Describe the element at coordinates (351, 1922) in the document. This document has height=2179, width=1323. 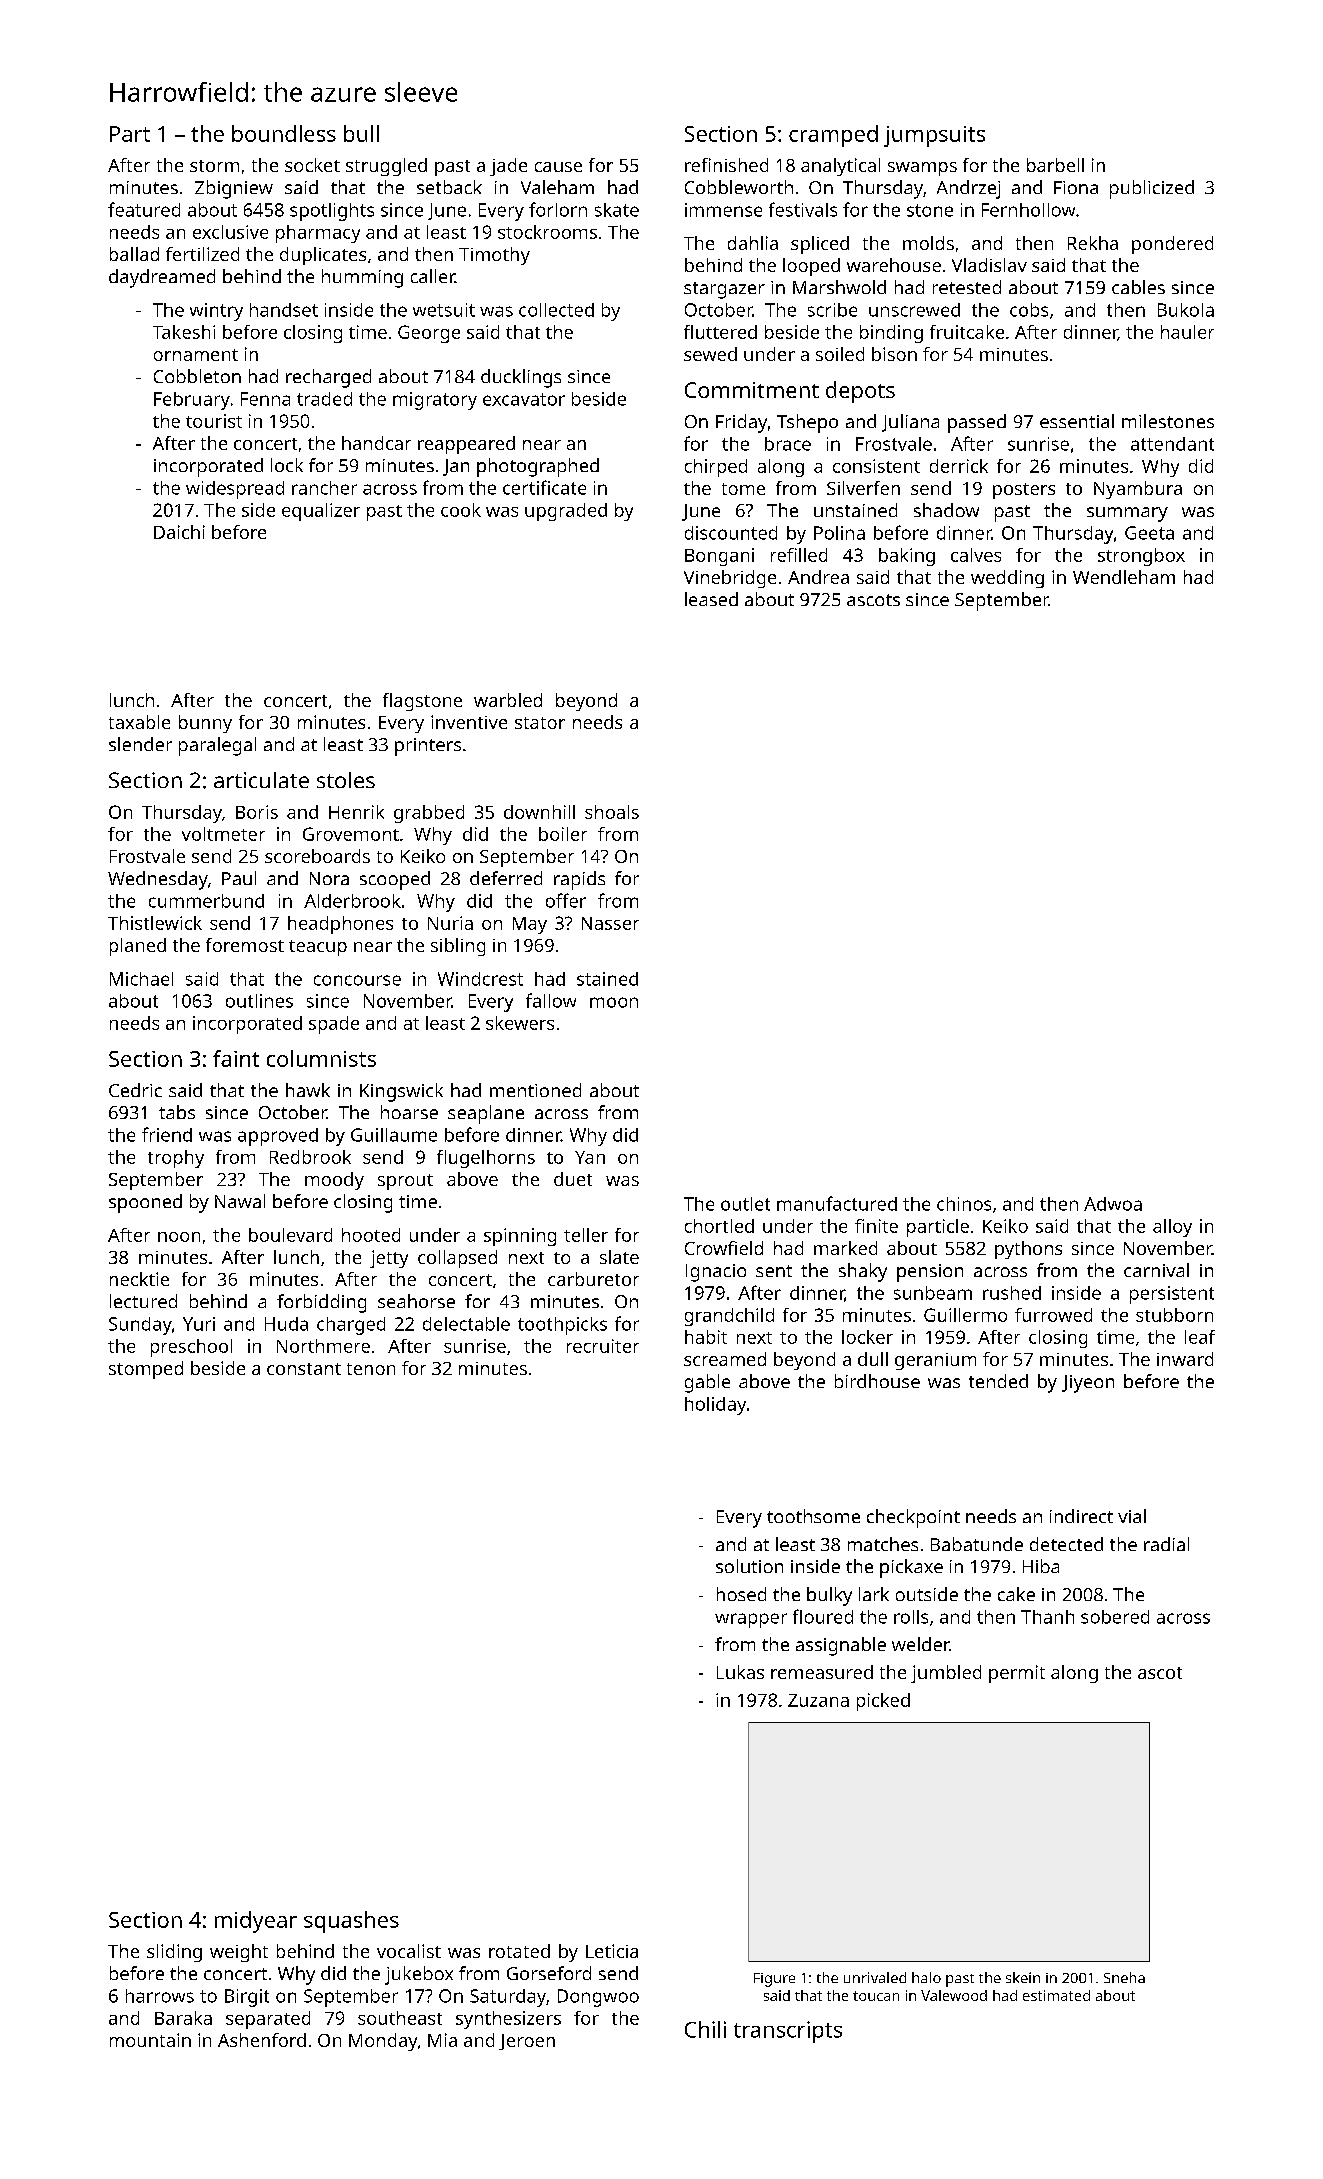
I see `squashes` at that location.
